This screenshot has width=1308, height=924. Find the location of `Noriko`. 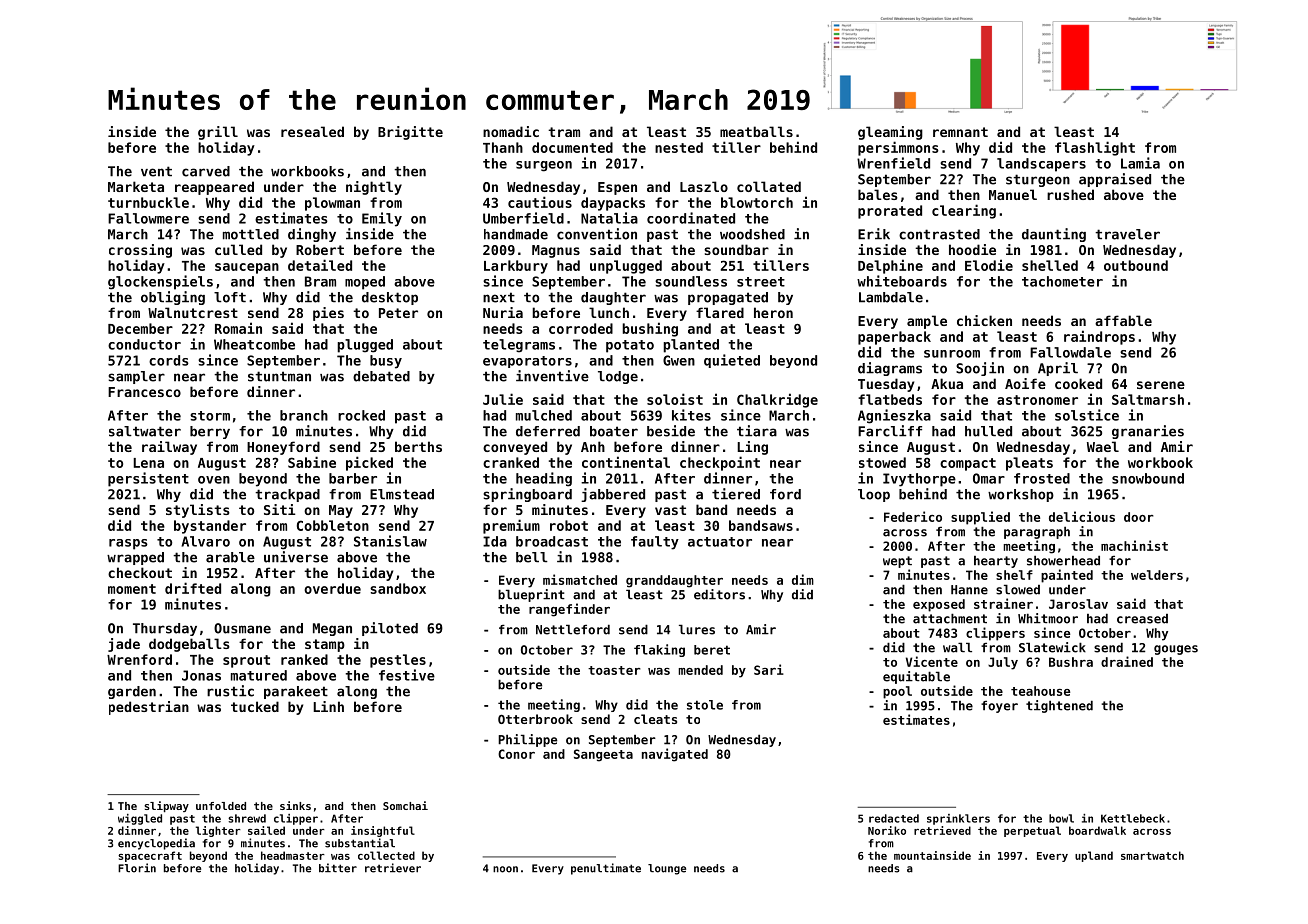

Noriko is located at coordinates (887, 830).
